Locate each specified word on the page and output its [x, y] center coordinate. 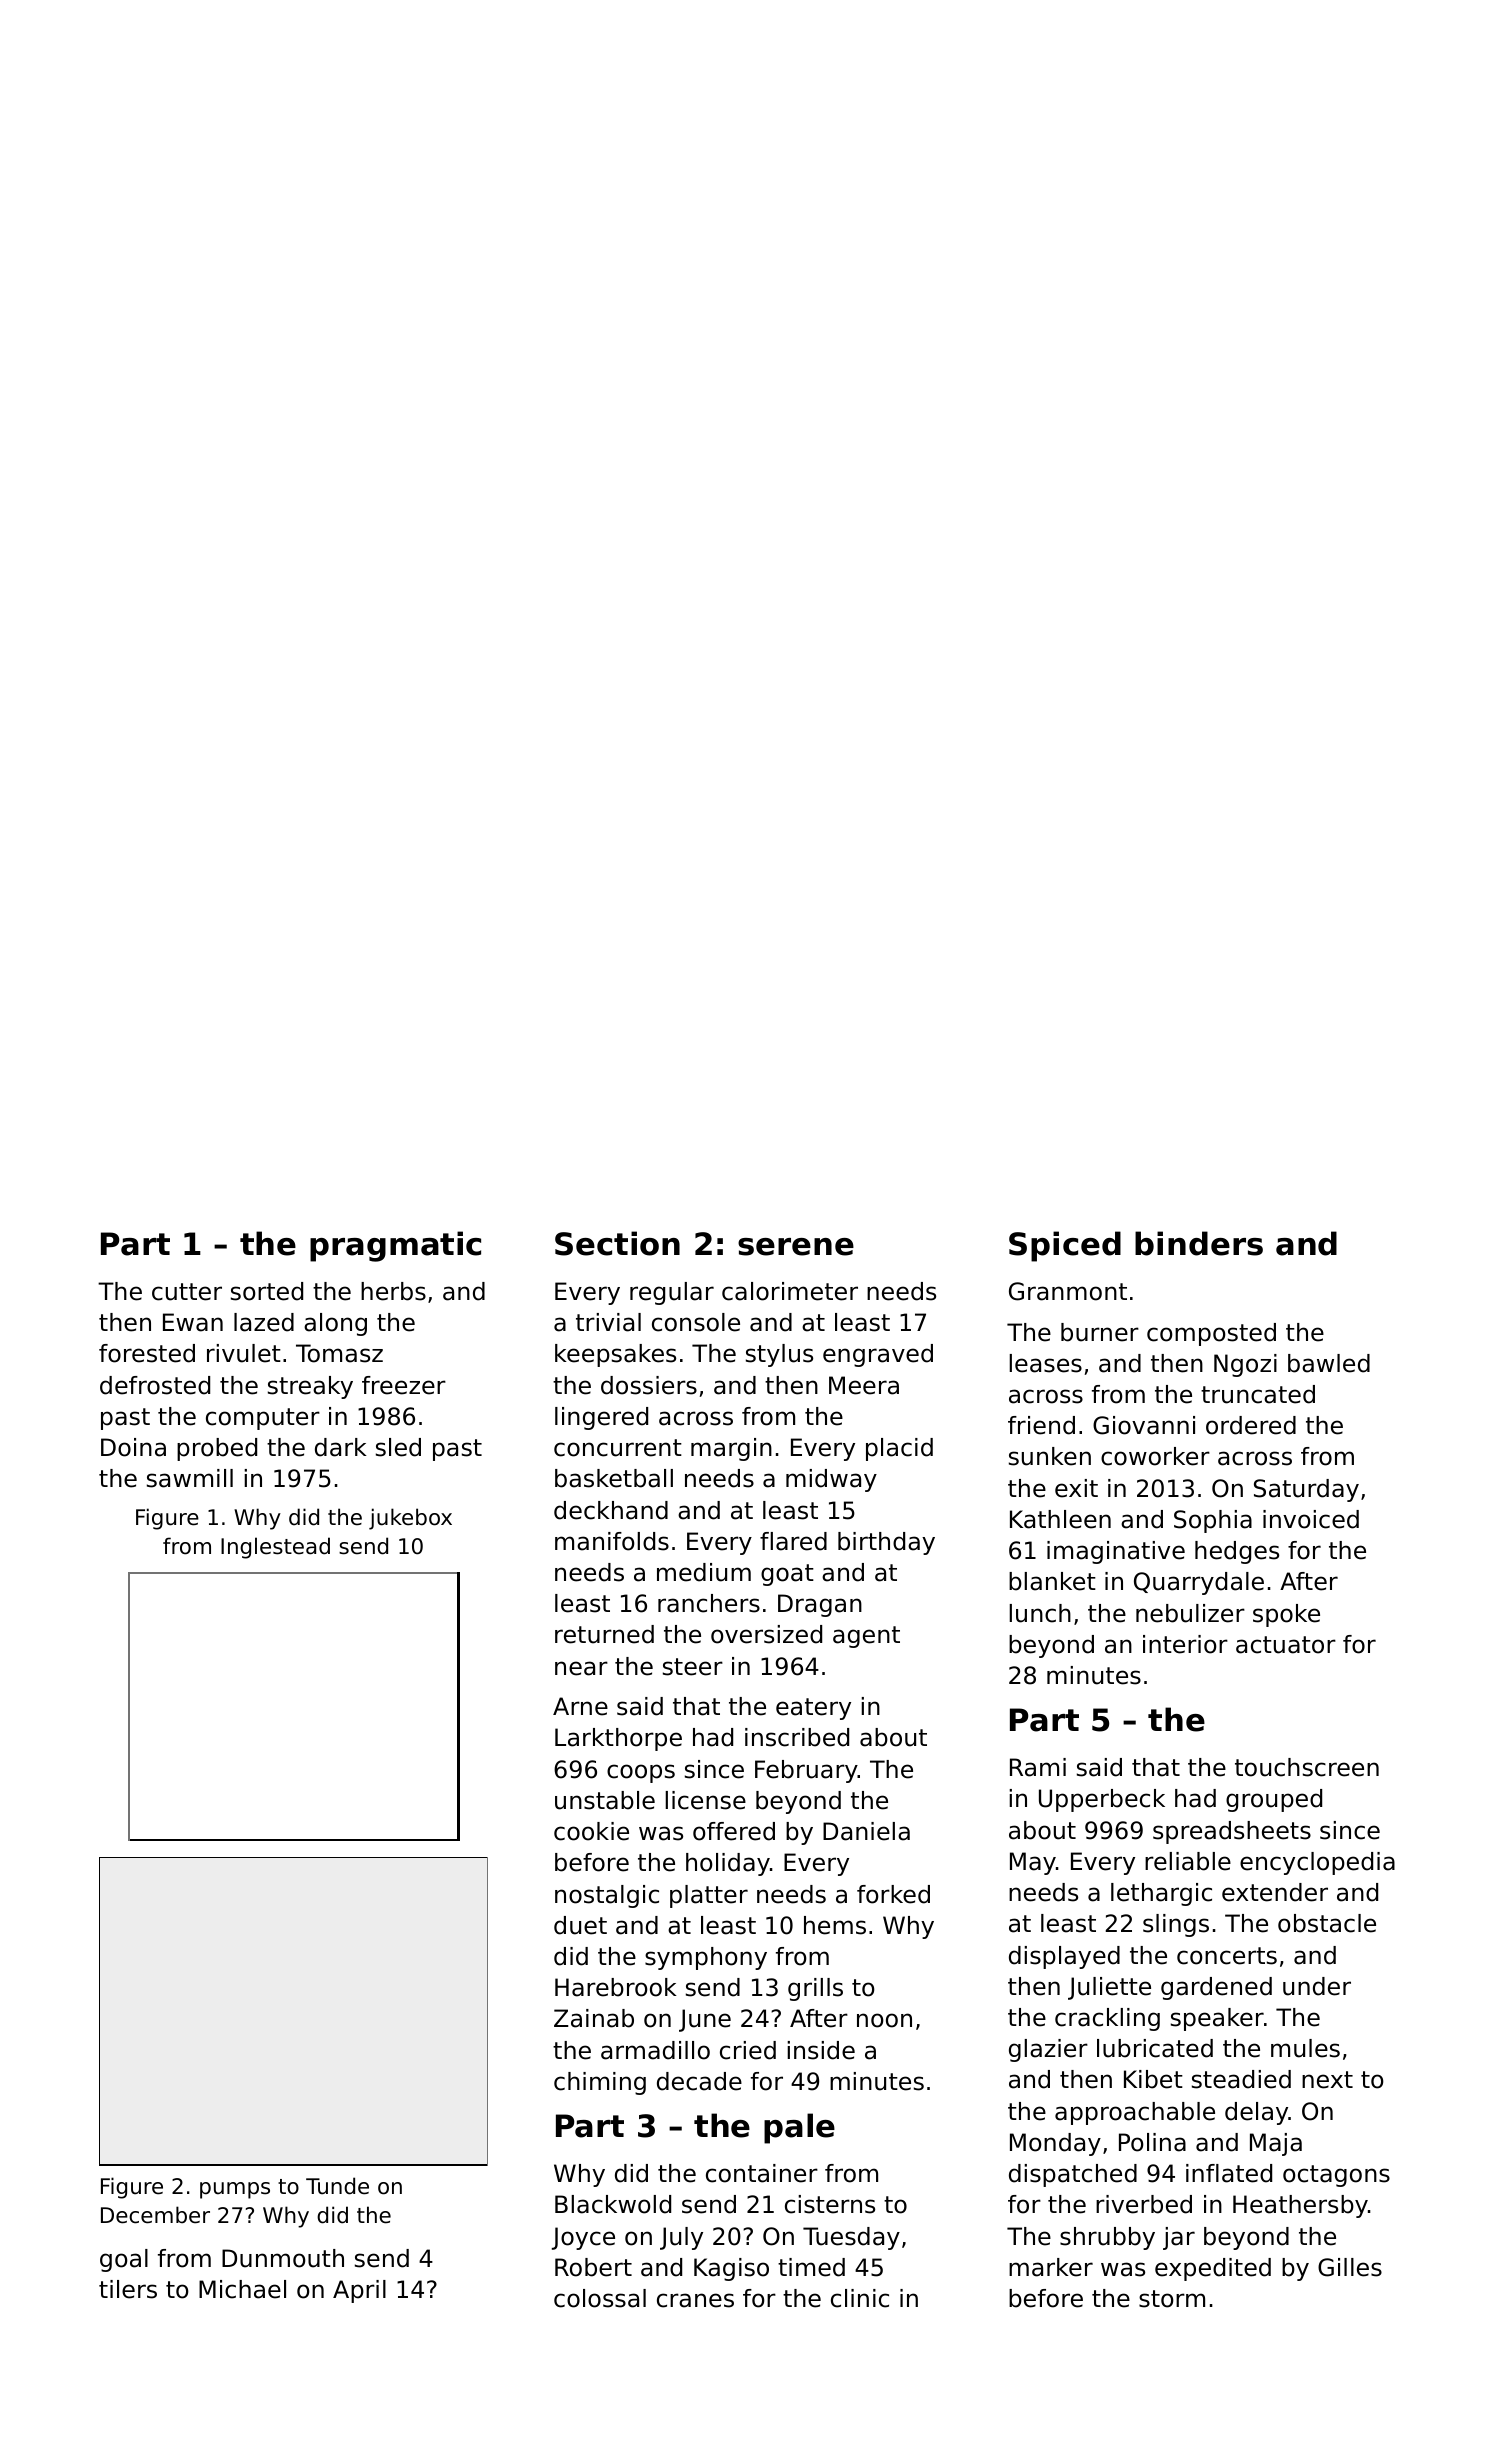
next [1327, 2080]
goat [787, 1575]
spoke [1286, 1615]
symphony [706, 1958]
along [335, 1324]
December [155, 2215]
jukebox [410, 1519]
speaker [1217, 2019]
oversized [766, 1634]
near [581, 1668]
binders [1199, 1243]
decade [699, 2081]
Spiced [1065, 1246]
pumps [235, 2190]
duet [580, 1925]
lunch [1040, 1613]
